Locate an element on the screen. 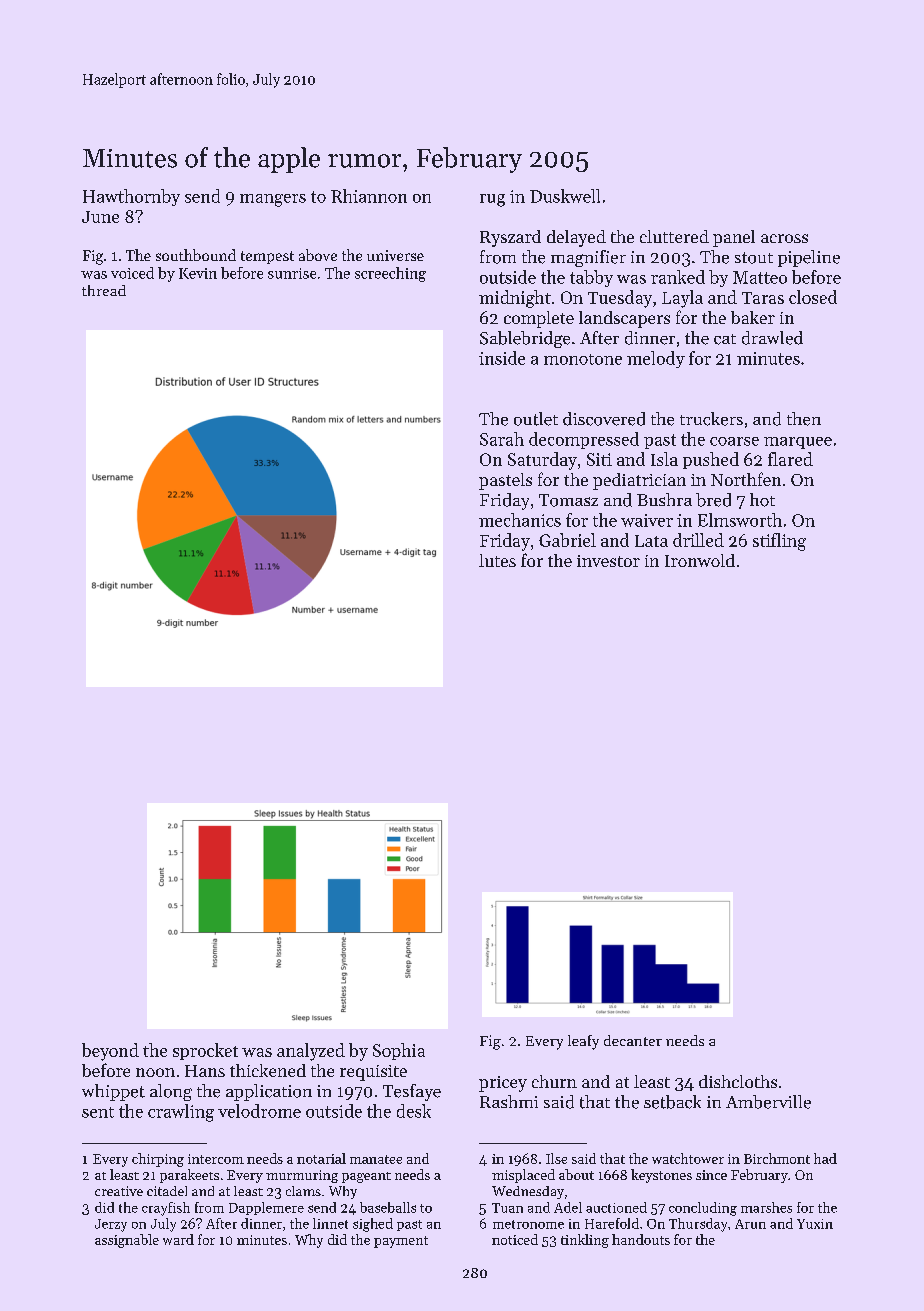 The image size is (924, 1311). mechanics is located at coordinates (520, 520).
